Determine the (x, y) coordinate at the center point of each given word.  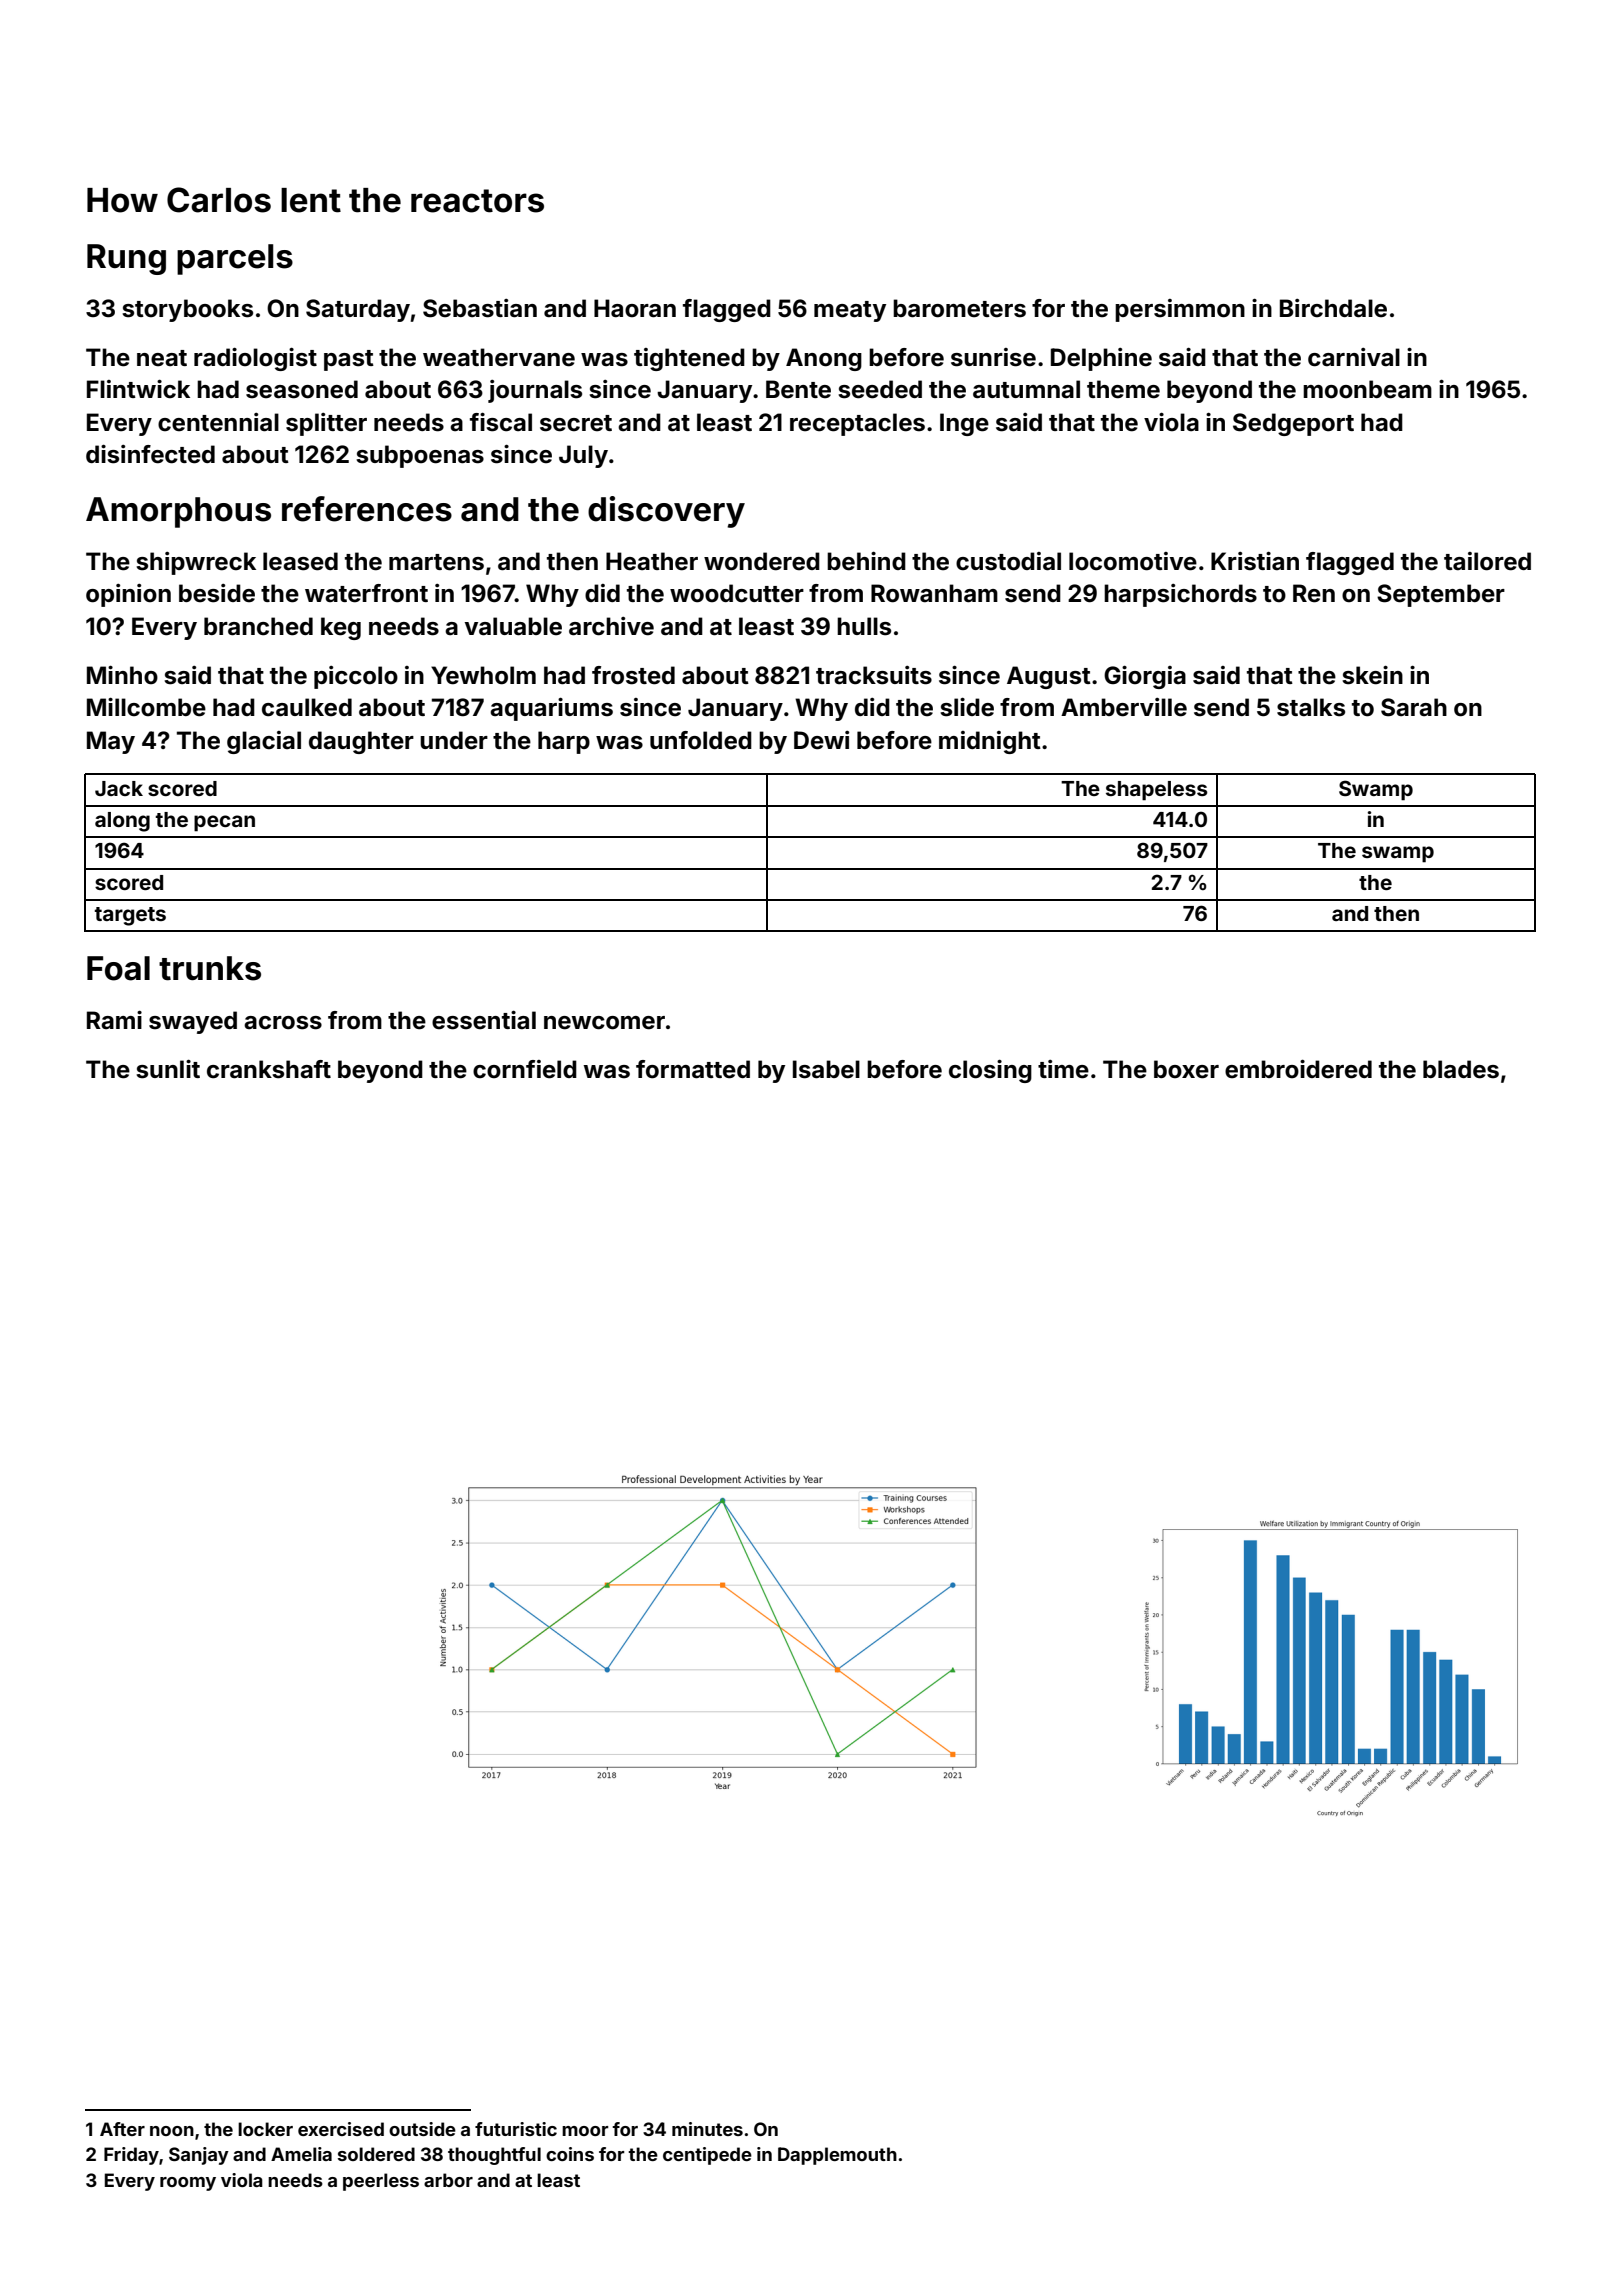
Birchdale (1333, 308)
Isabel (826, 1069)
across (283, 1023)
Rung (126, 259)
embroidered (1298, 1069)
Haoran (635, 308)
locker (265, 2129)
